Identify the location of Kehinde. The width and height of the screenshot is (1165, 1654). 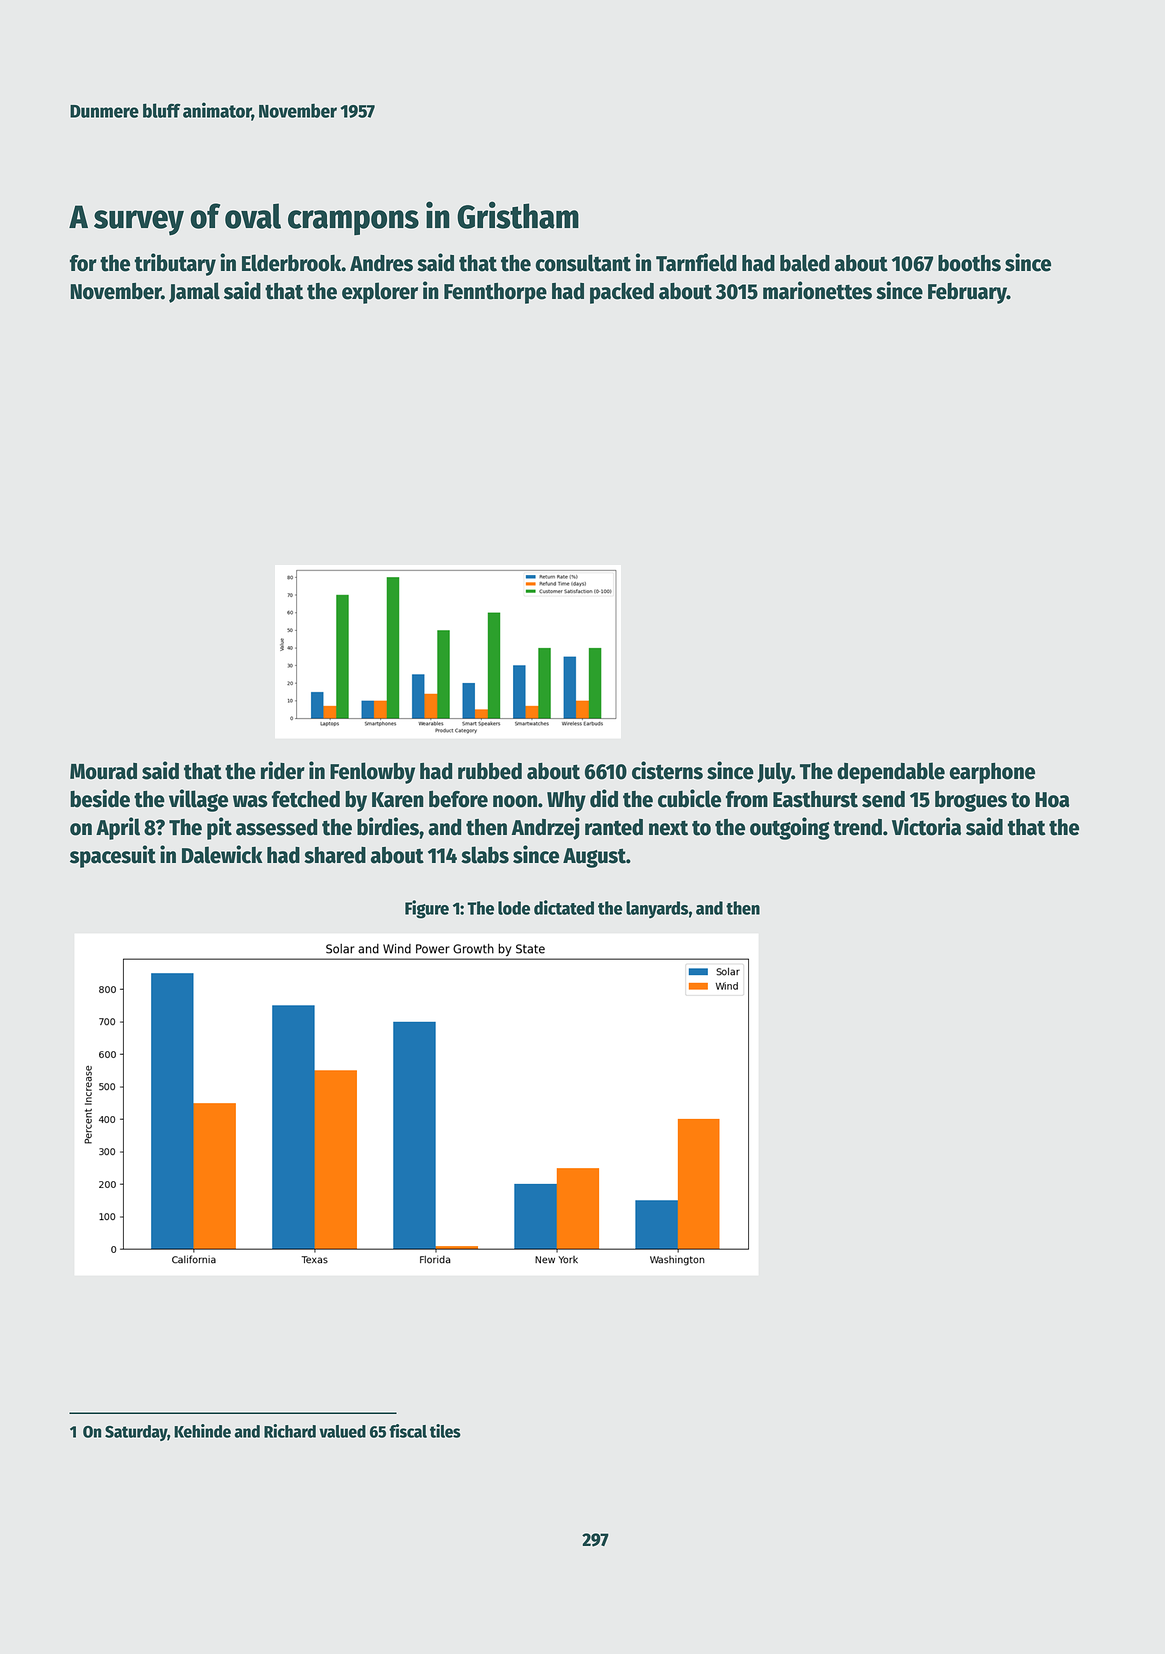
(202, 1431).
